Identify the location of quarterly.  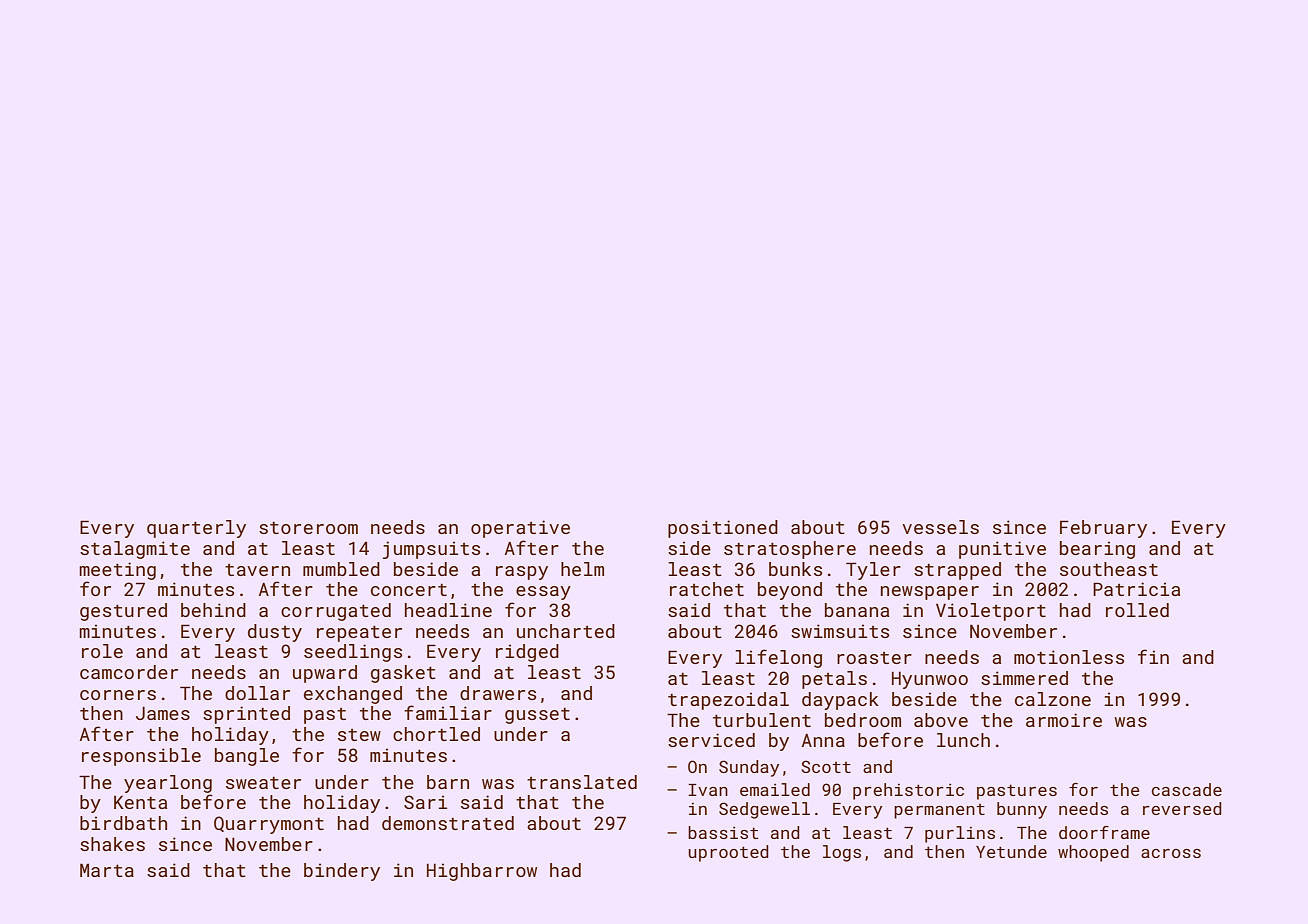
(196, 529).
